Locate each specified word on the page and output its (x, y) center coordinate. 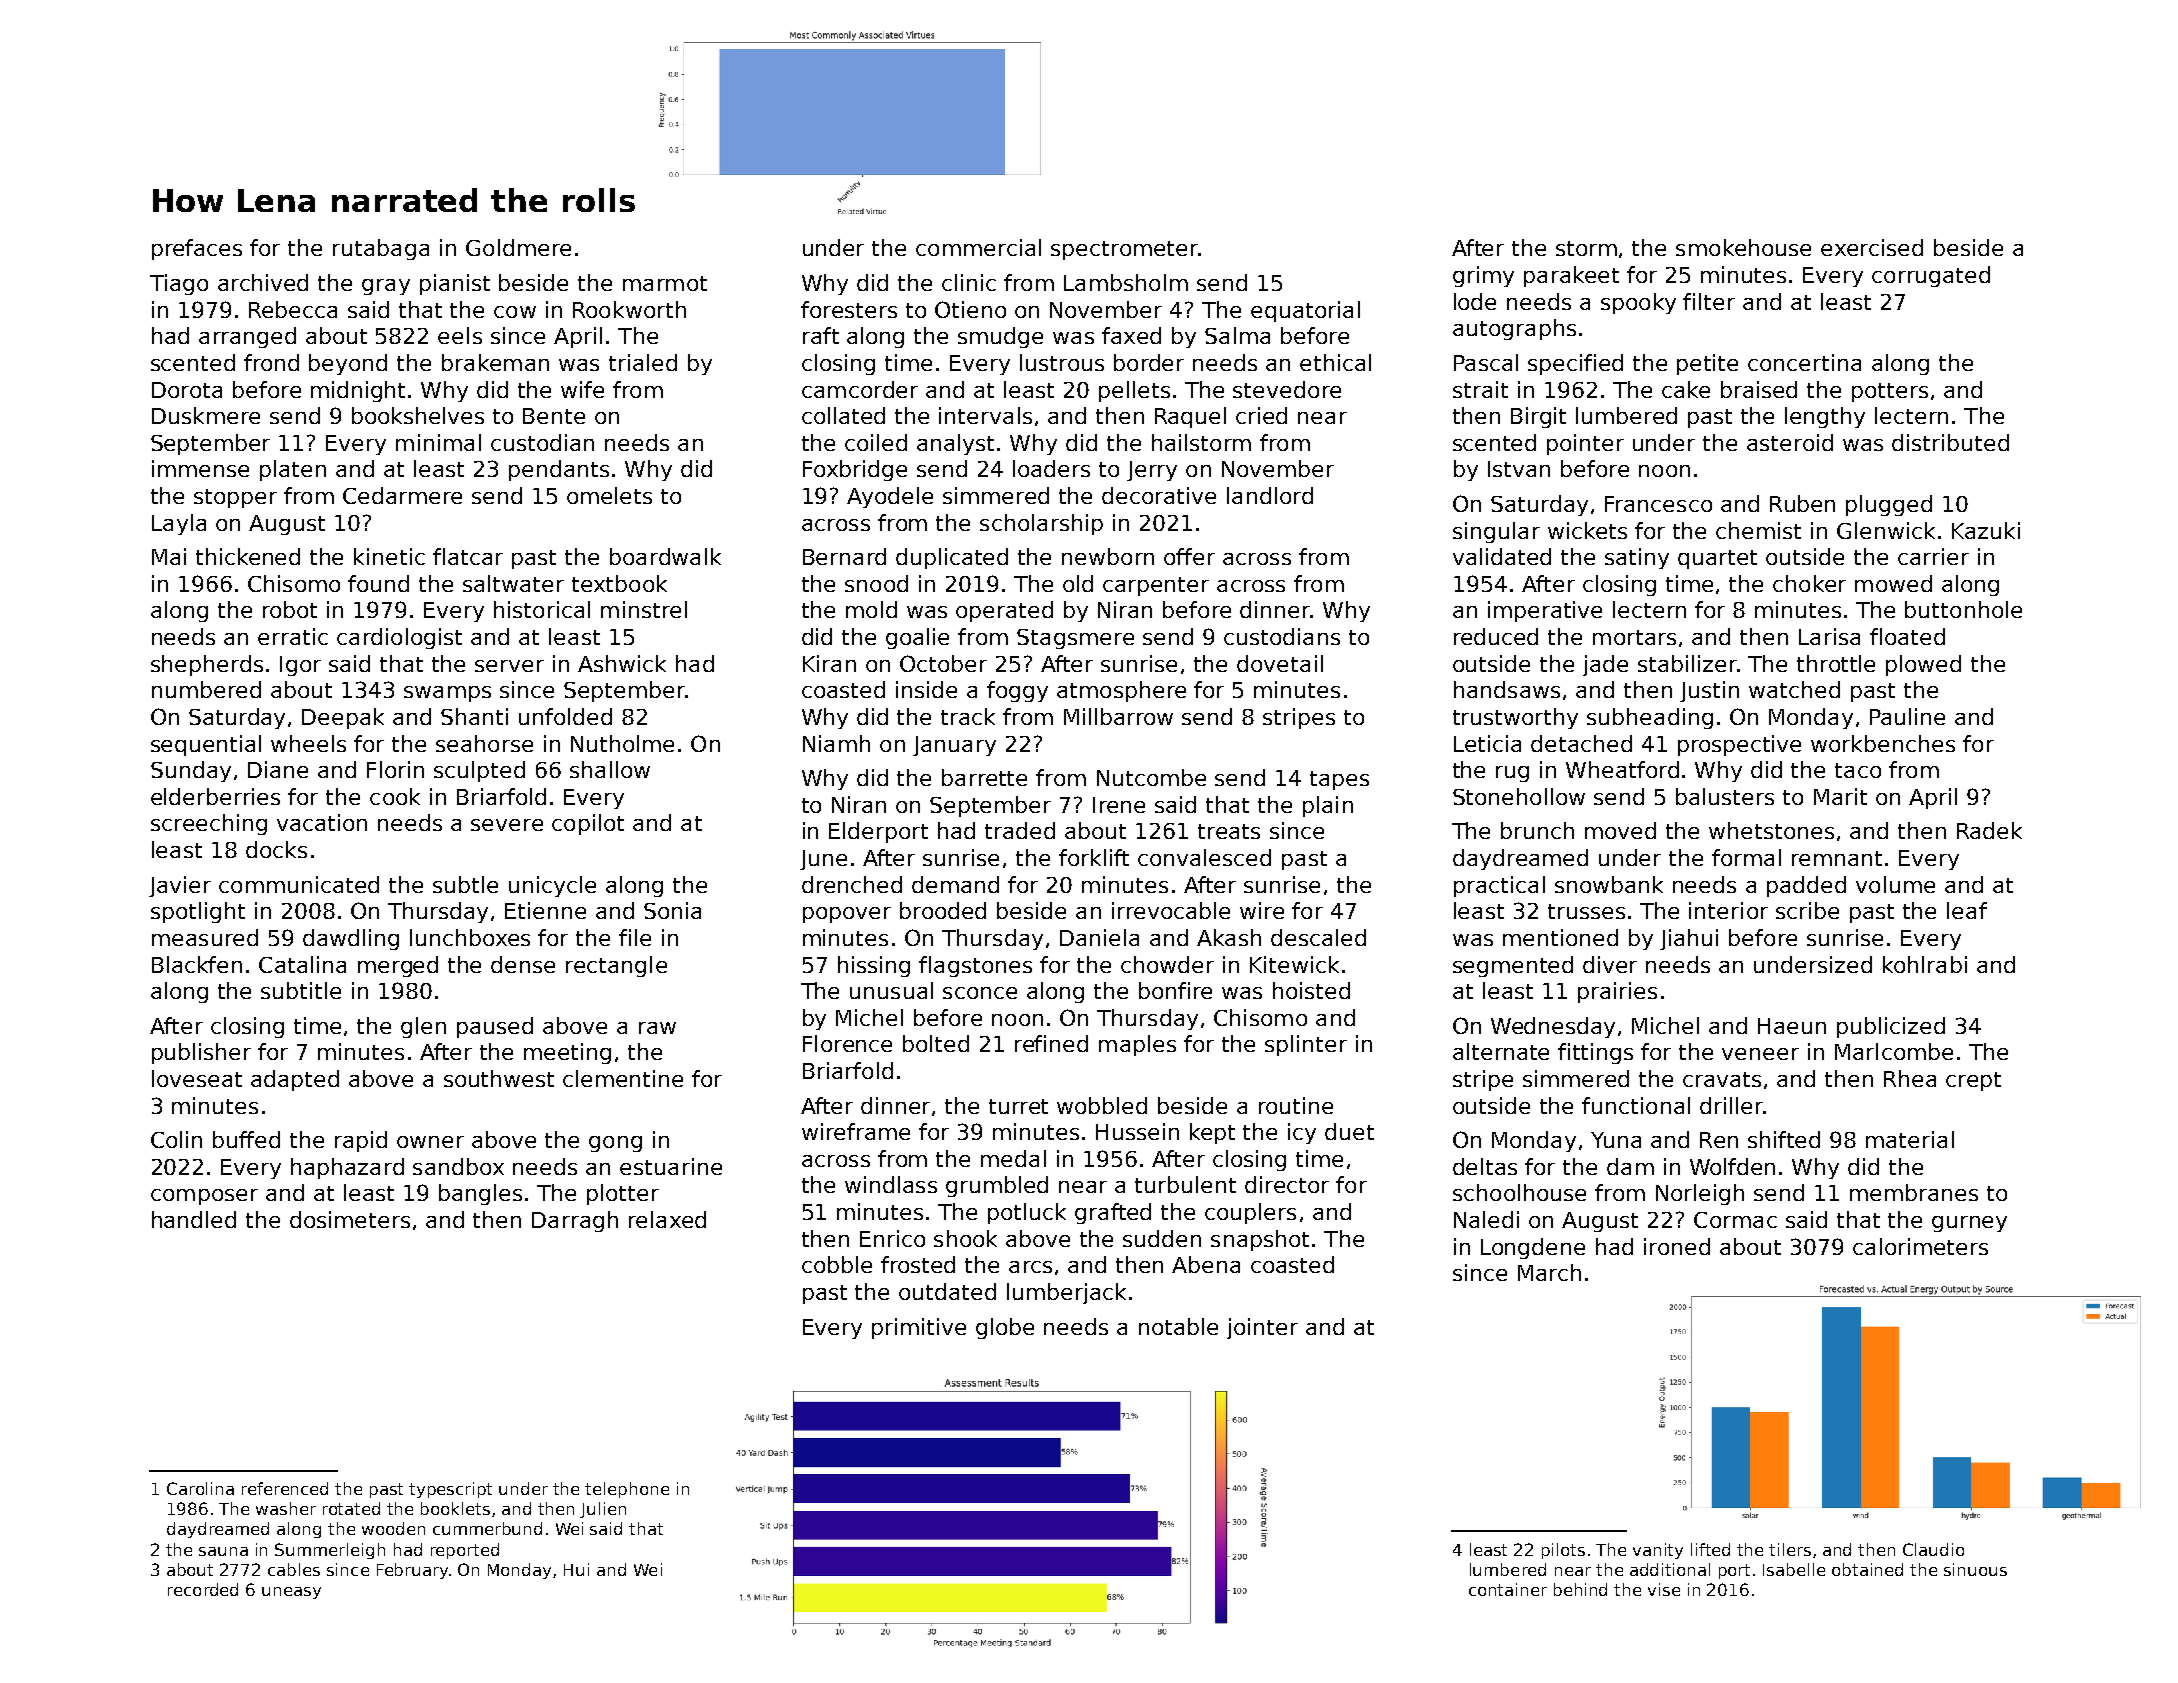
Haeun (1792, 1026)
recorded (203, 1589)
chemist (1758, 530)
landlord (1270, 495)
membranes (1914, 1192)
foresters (849, 309)
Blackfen (197, 964)
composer (204, 1197)
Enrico (892, 1238)
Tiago (179, 284)
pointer (1585, 444)
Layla (179, 524)
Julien (603, 1510)
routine (1296, 1105)
